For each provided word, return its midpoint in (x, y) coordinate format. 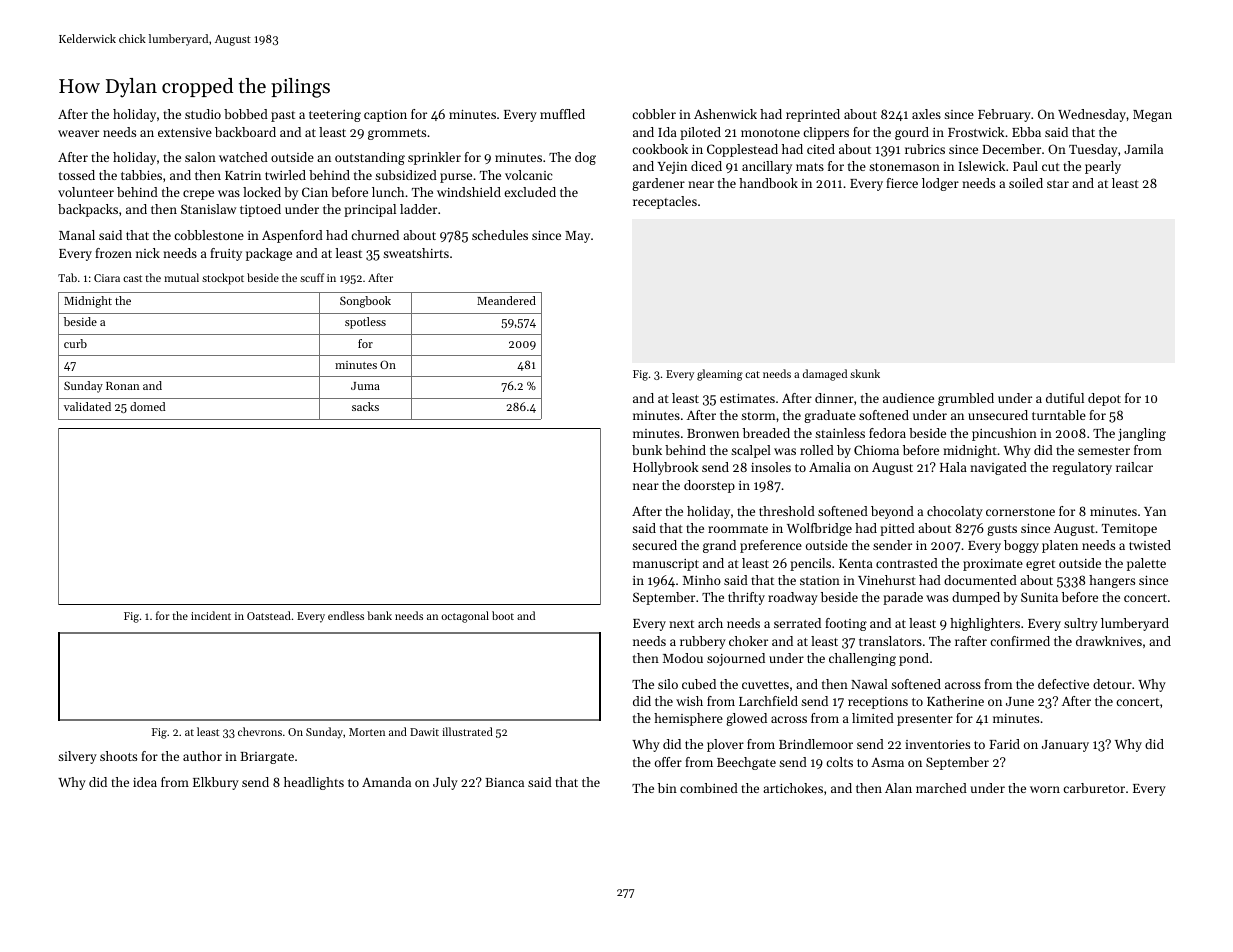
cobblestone (209, 235)
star (1058, 184)
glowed (746, 719)
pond (914, 659)
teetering (335, 116)
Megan (1152, 116)
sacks (365, 406)
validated (87, 406)
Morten (367, 732)
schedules (500, 235)
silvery (77, 757)
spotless (365, 323)
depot (1104, 399)
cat (752, 374)
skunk (865, 373)
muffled (562, 114)
